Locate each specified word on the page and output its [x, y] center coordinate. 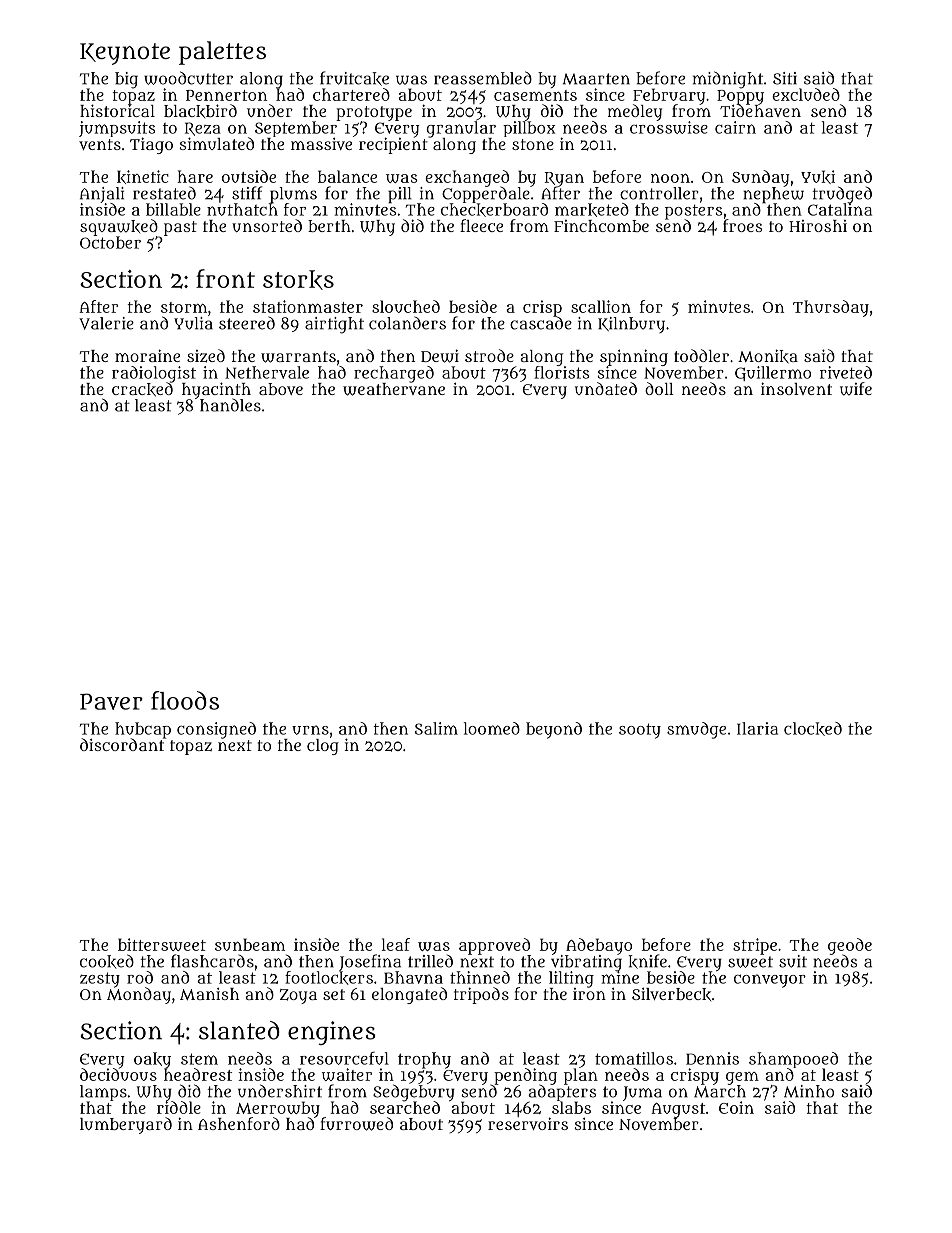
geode [850, 946]
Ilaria [757, 728]
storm [184, 307]
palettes [222, 53]
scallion [601, 306]
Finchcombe [601, 226]
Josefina [370, 962]
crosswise [669, 127]
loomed [492, 728]
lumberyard [126, 1125]
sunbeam [250, 944]
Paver [111, 701]
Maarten [596, 79]
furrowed [356, 1124]
